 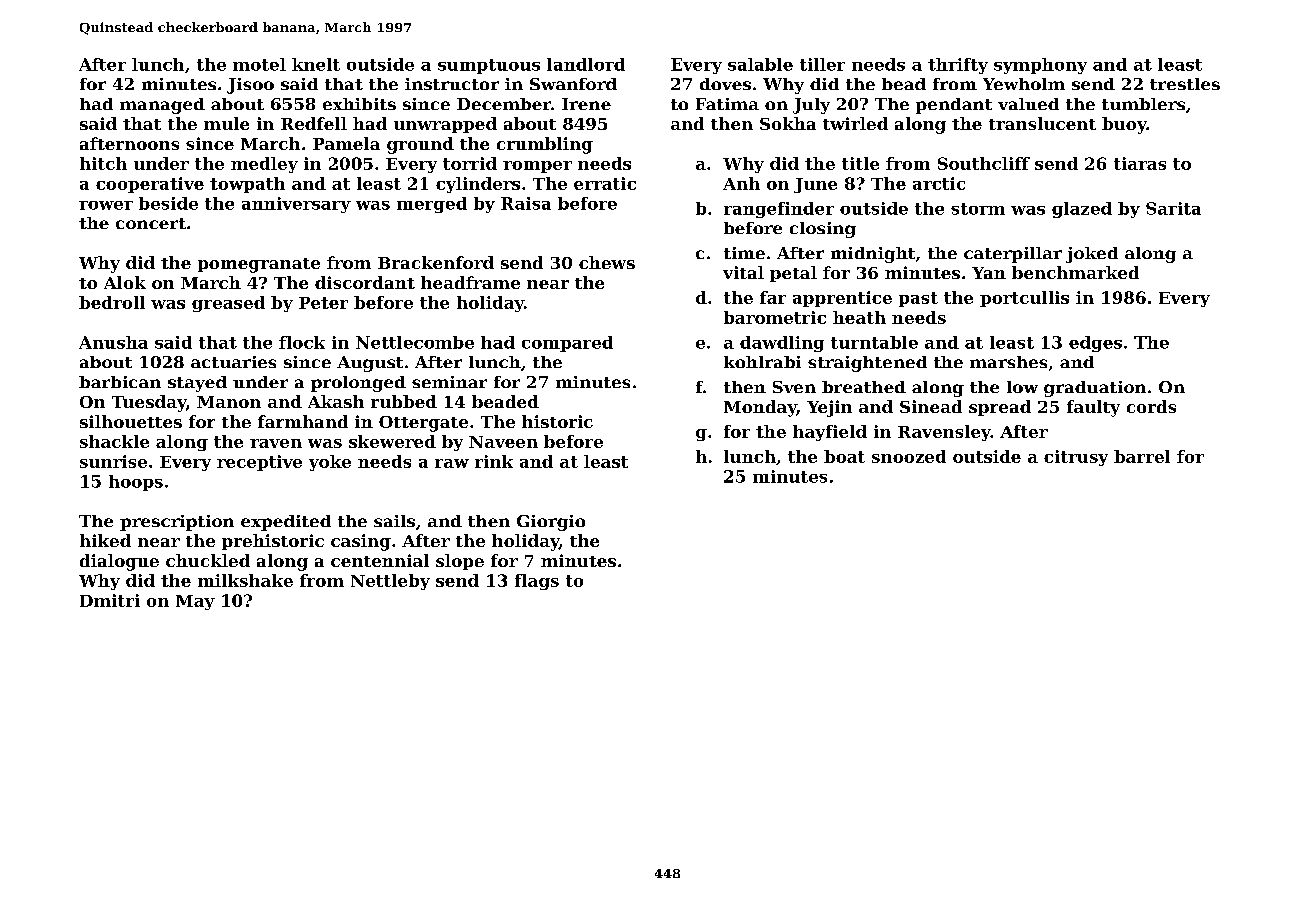 What do you see at coordinates (551, 523) in the screenshot?
I see `Giorgio` at bounding box center [551, 523].
